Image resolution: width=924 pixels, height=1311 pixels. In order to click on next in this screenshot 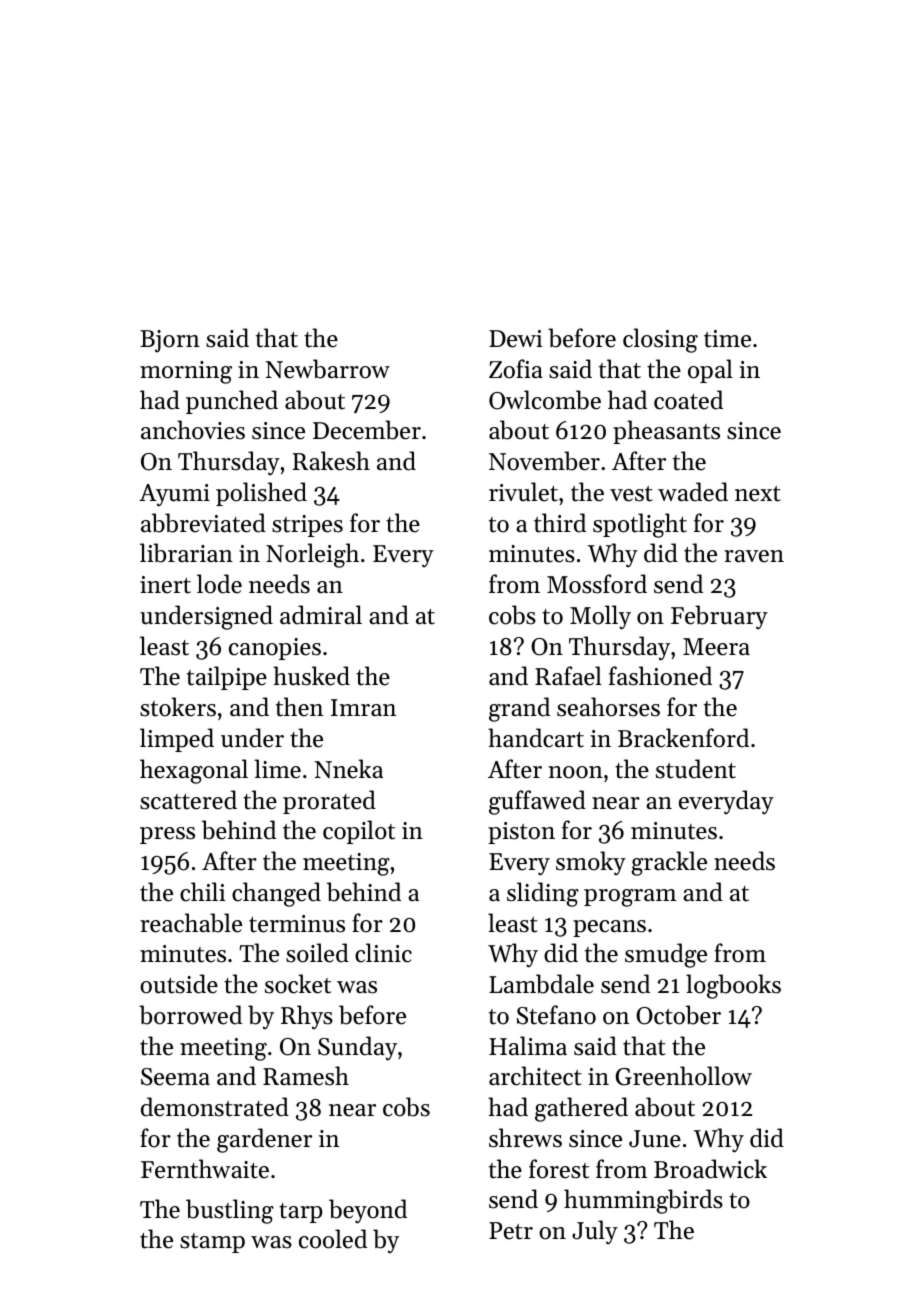, I will do `click(758, 494)`.
